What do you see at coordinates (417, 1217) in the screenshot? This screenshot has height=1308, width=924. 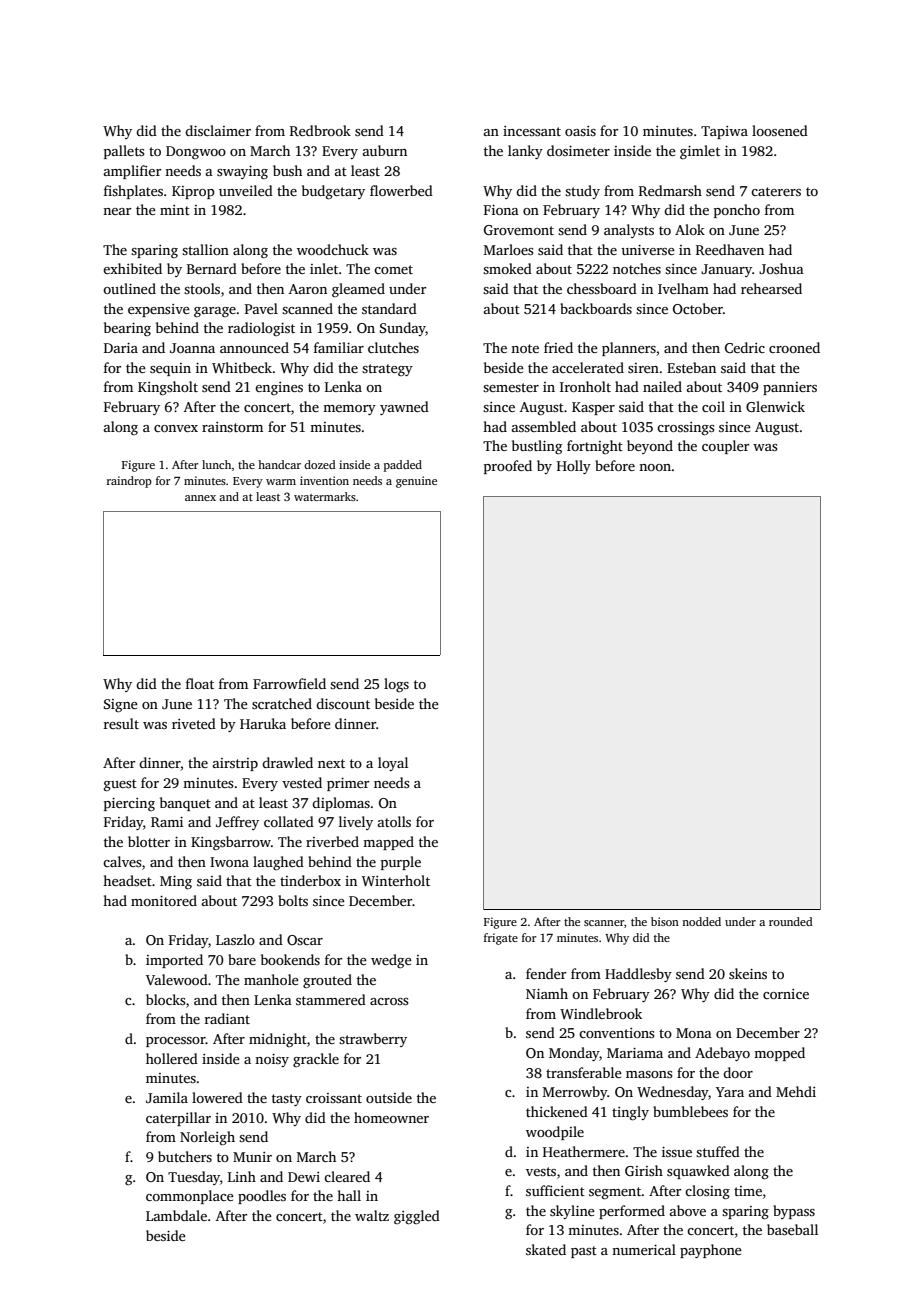 I see `giggled` at bounding box center [417, 1217].
